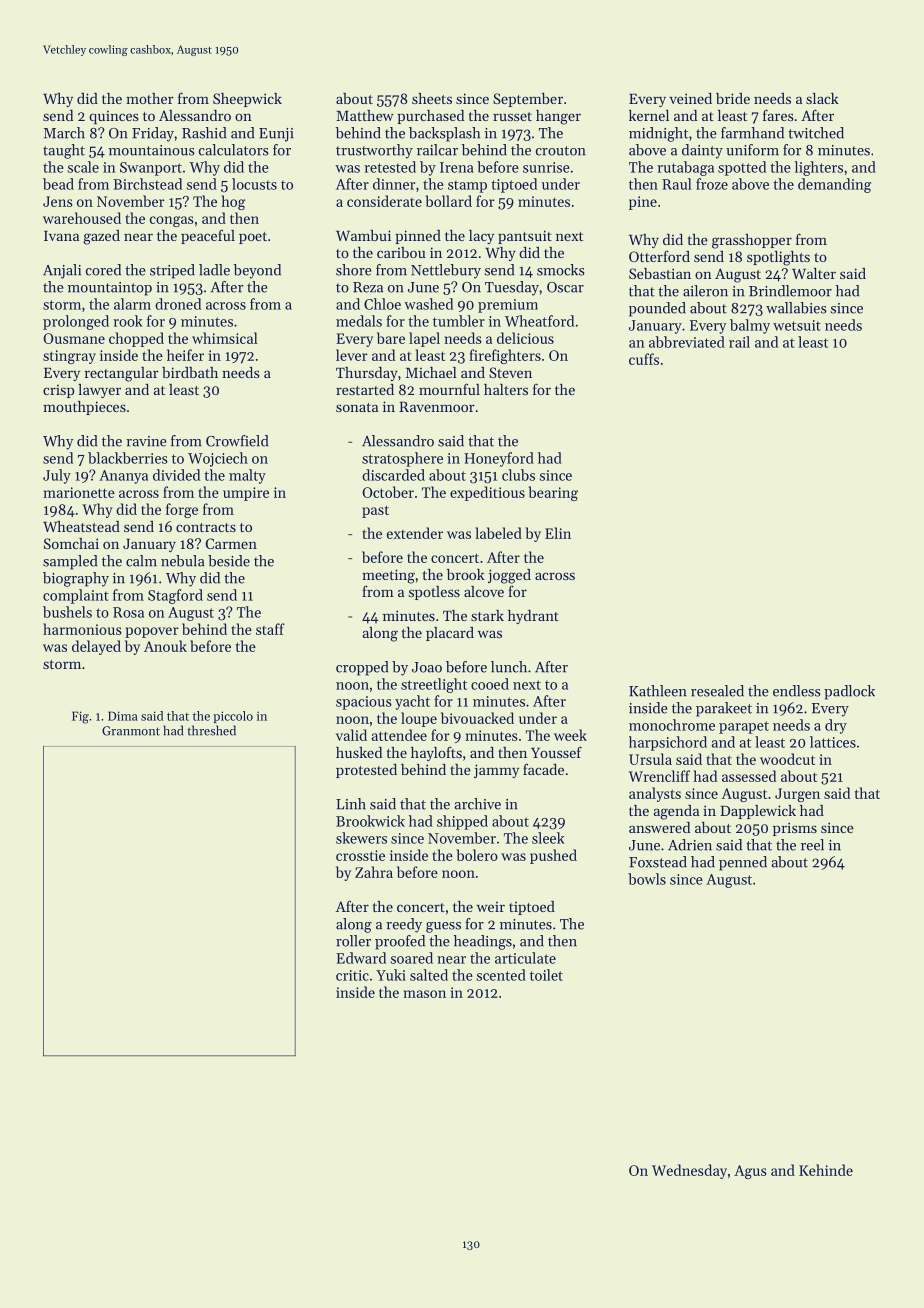  What do you see at coordinates (353, 941) in the image?
I see `roller` at bounding box center [353, 941].
